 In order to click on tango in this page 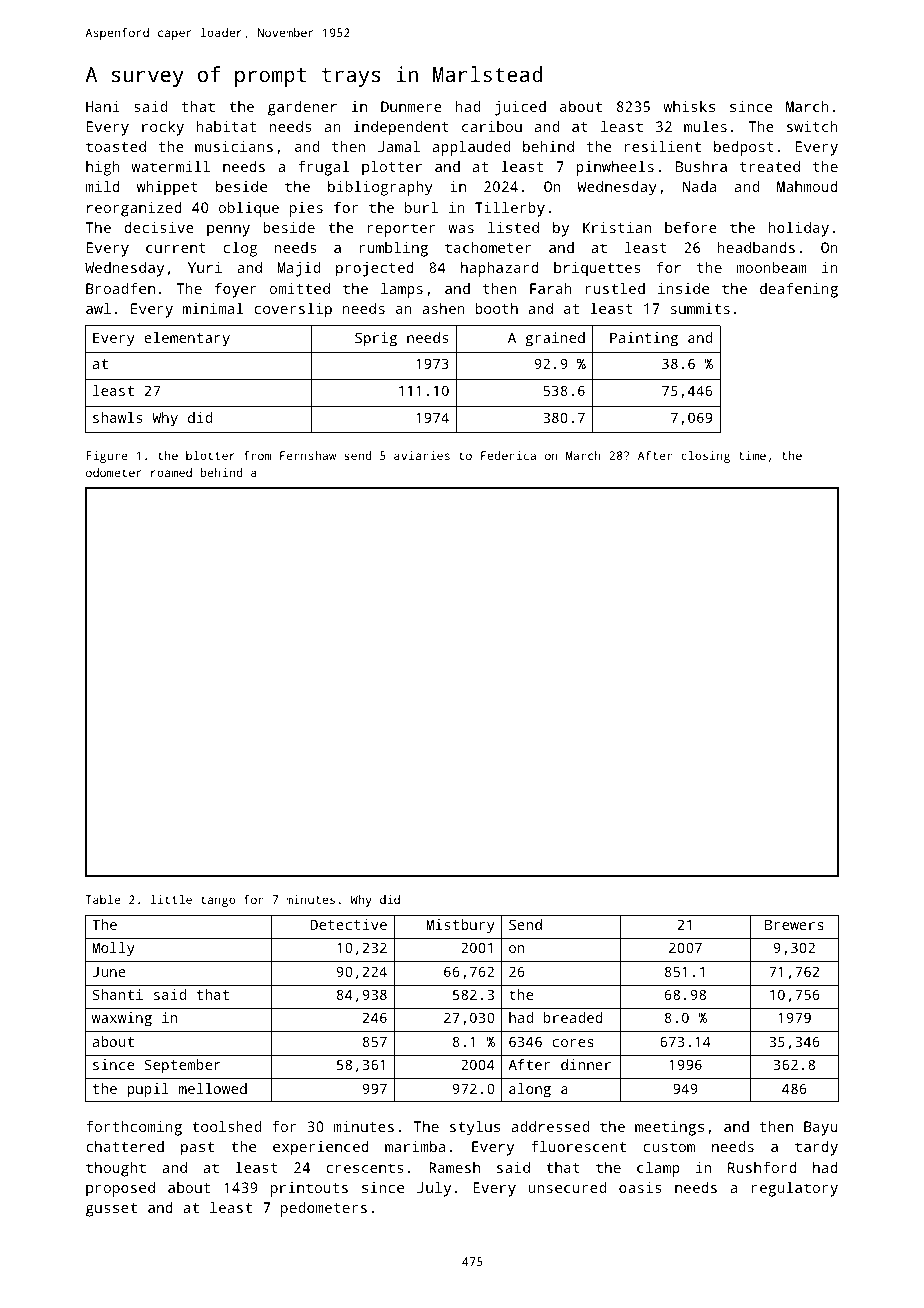, I will do `click(218, 901)`.
